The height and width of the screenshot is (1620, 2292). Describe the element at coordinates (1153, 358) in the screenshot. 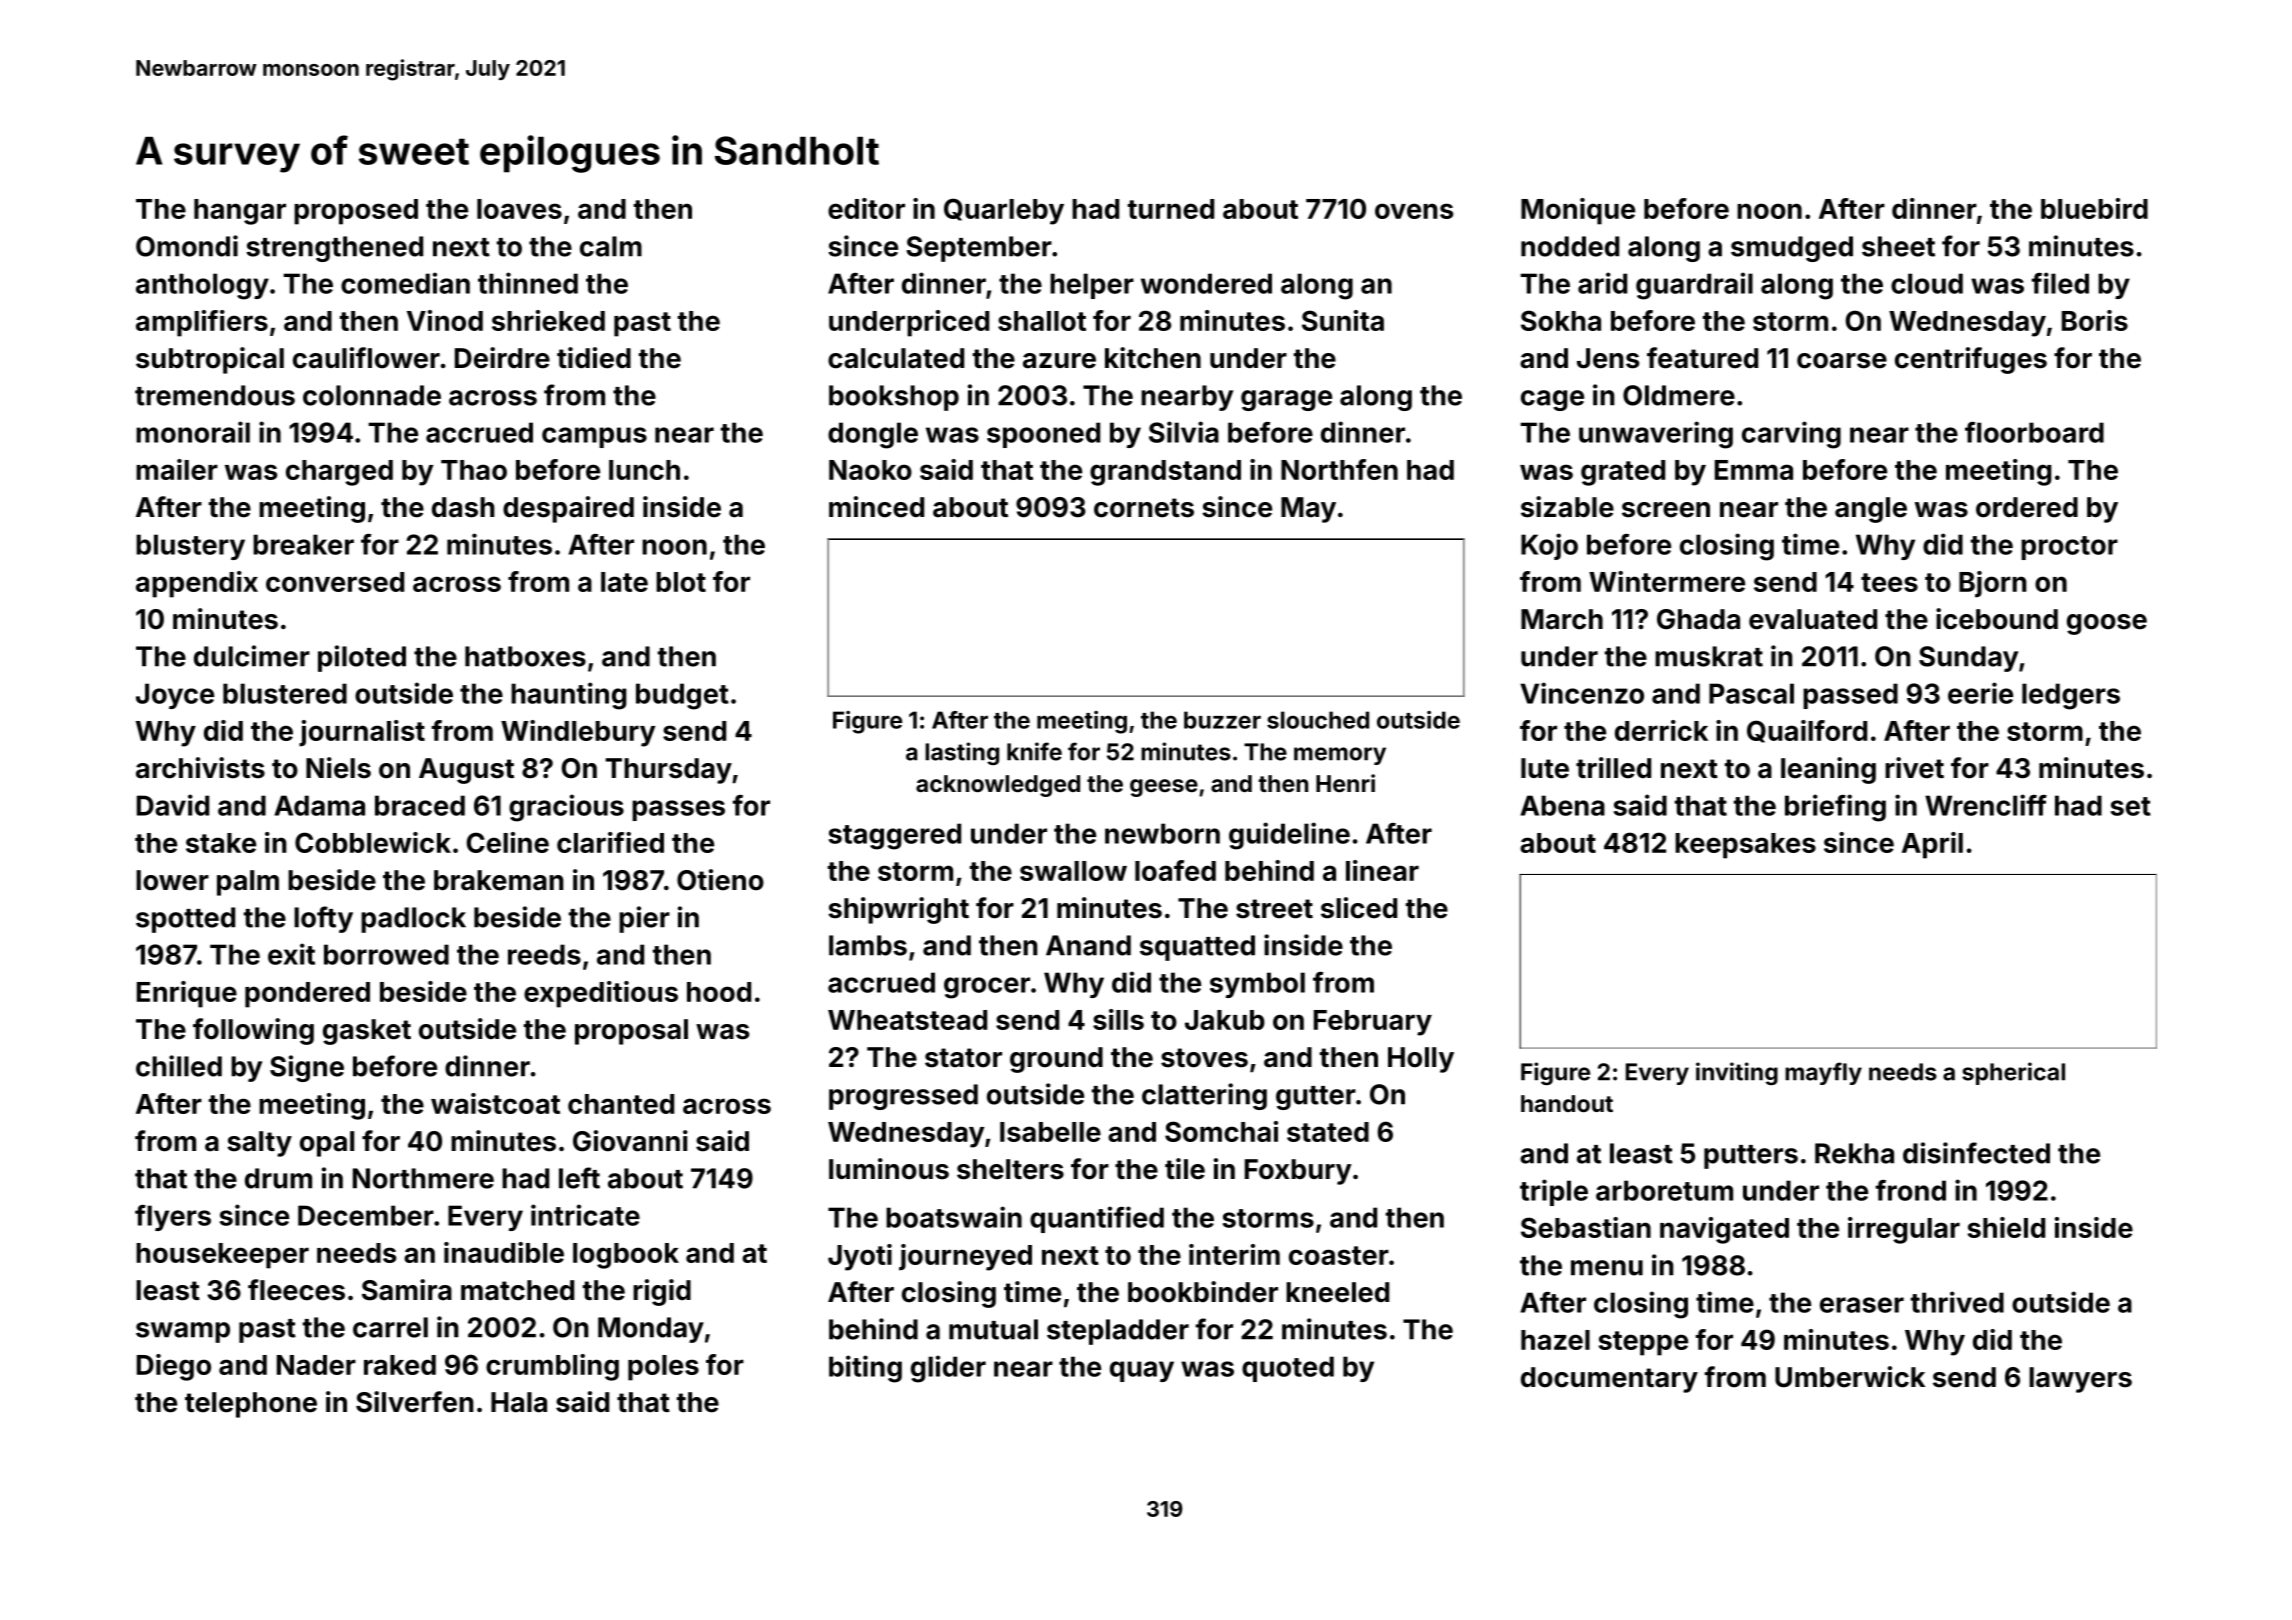

I see `kitchen` at that location.
